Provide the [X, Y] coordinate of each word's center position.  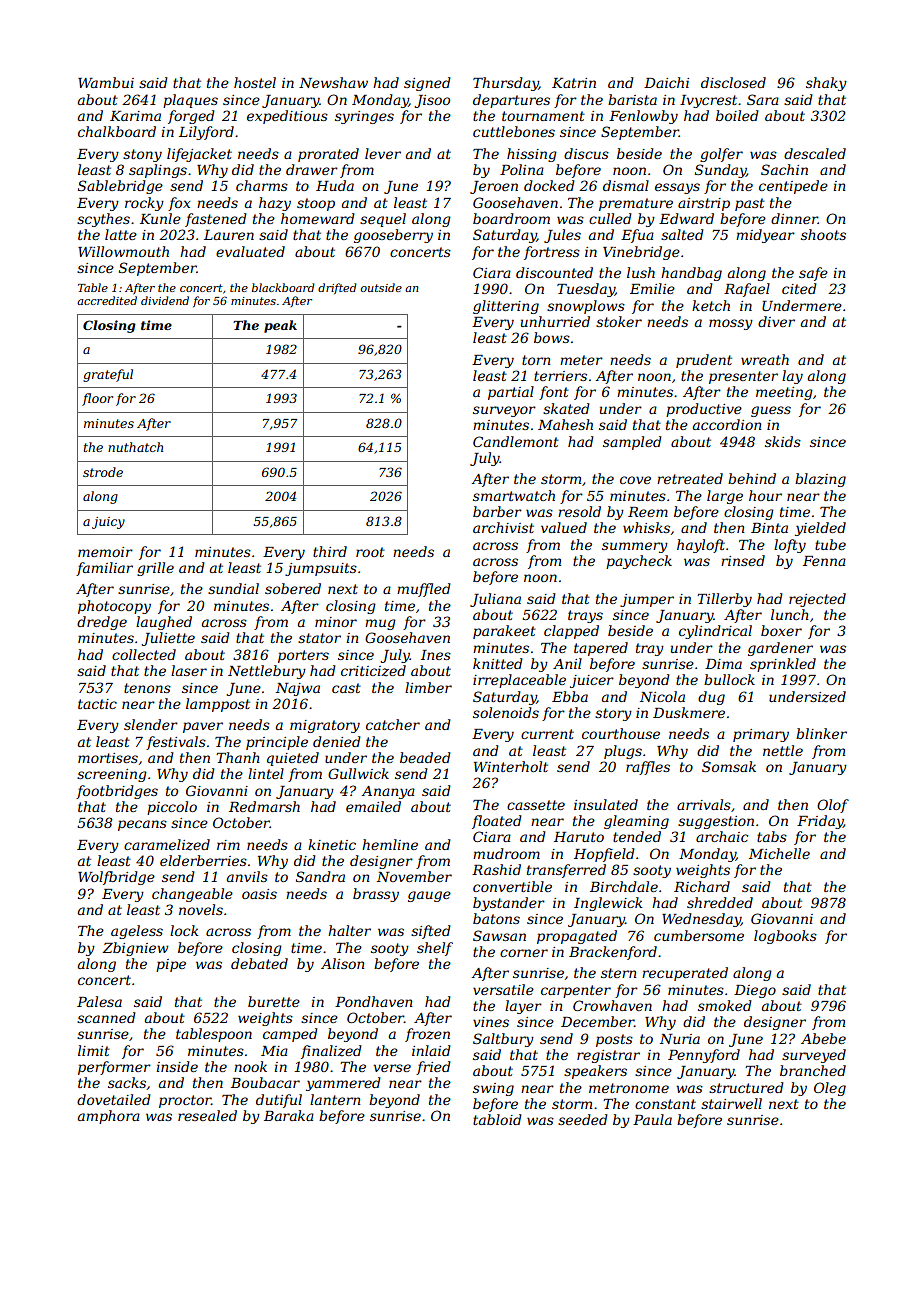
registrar [608, 1056]
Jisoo [432, 101]
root [370, 552]
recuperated [685, 974]
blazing [820, 480]
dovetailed [114, 1099]
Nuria [680, 1039]
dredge [102, 623]
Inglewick [608, 904]
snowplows [586, 307]
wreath [765, 359]
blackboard [283, 287]
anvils [247, 876]
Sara [763, 99]
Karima [135, 116]
